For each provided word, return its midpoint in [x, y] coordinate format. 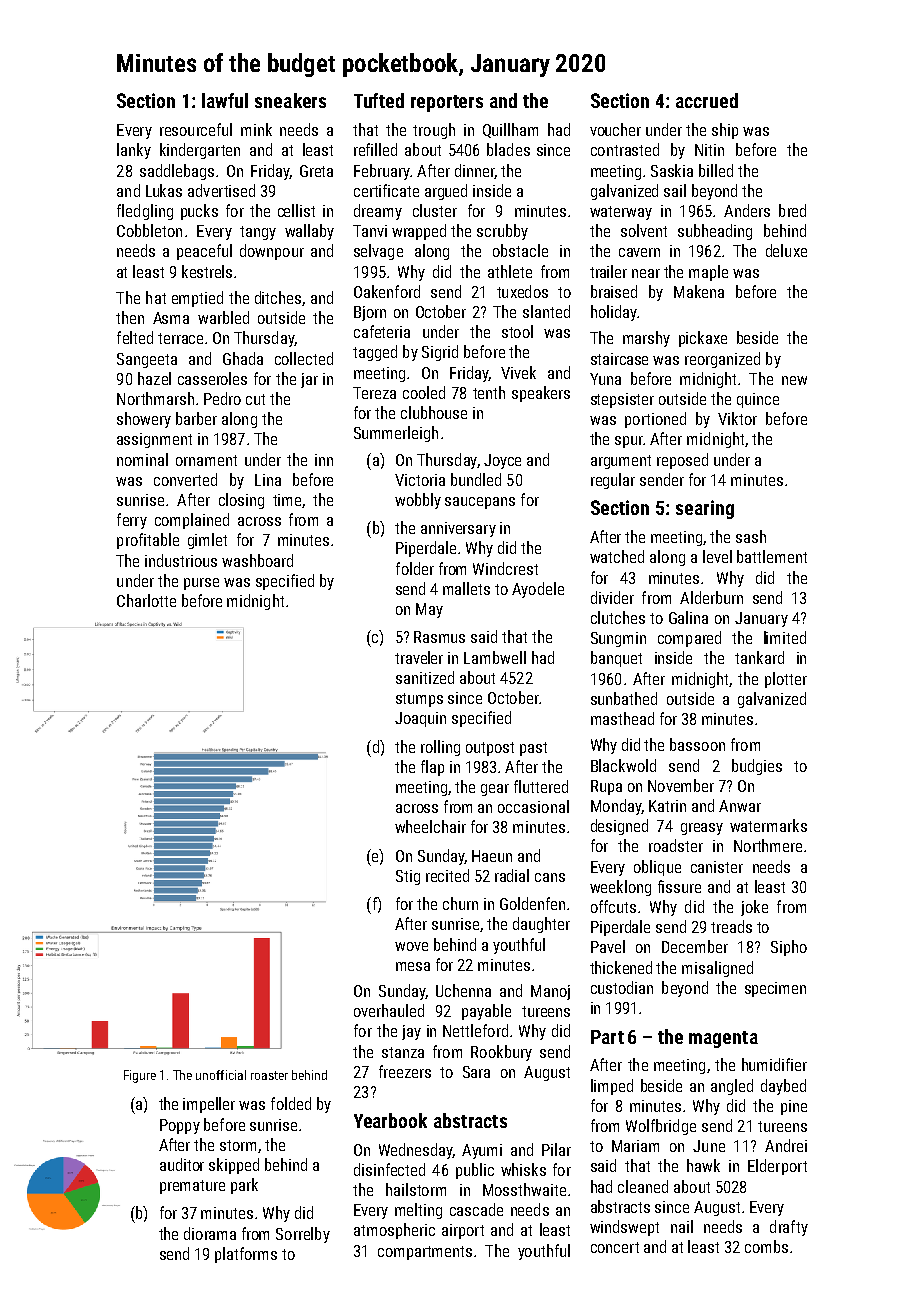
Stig [408, 877]
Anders [747, 210]
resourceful [196, 129]
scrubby [502, 232]
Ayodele [538, 590]
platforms [246, 1255]
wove [411, 946]
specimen [775, 989]
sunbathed [624, 698]
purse [201, 584]
